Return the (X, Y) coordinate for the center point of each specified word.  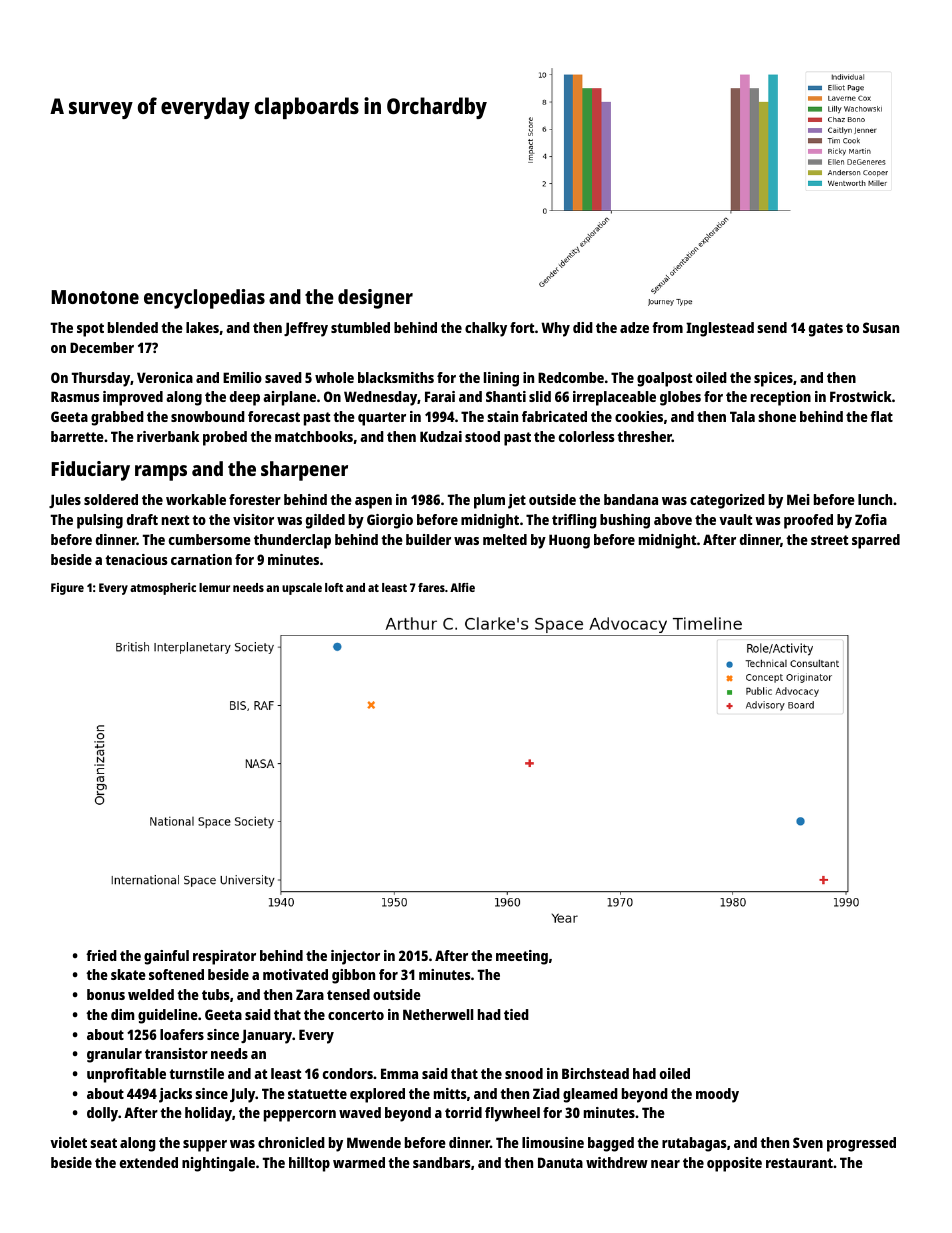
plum (489, 501)
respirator (224, 957)
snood (524, 1073)
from (667, 327)
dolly (102, 1114)
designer (375, 299)
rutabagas (694, 1144)
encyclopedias (204, 299)
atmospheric (163, 589)
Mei (798, 499)
